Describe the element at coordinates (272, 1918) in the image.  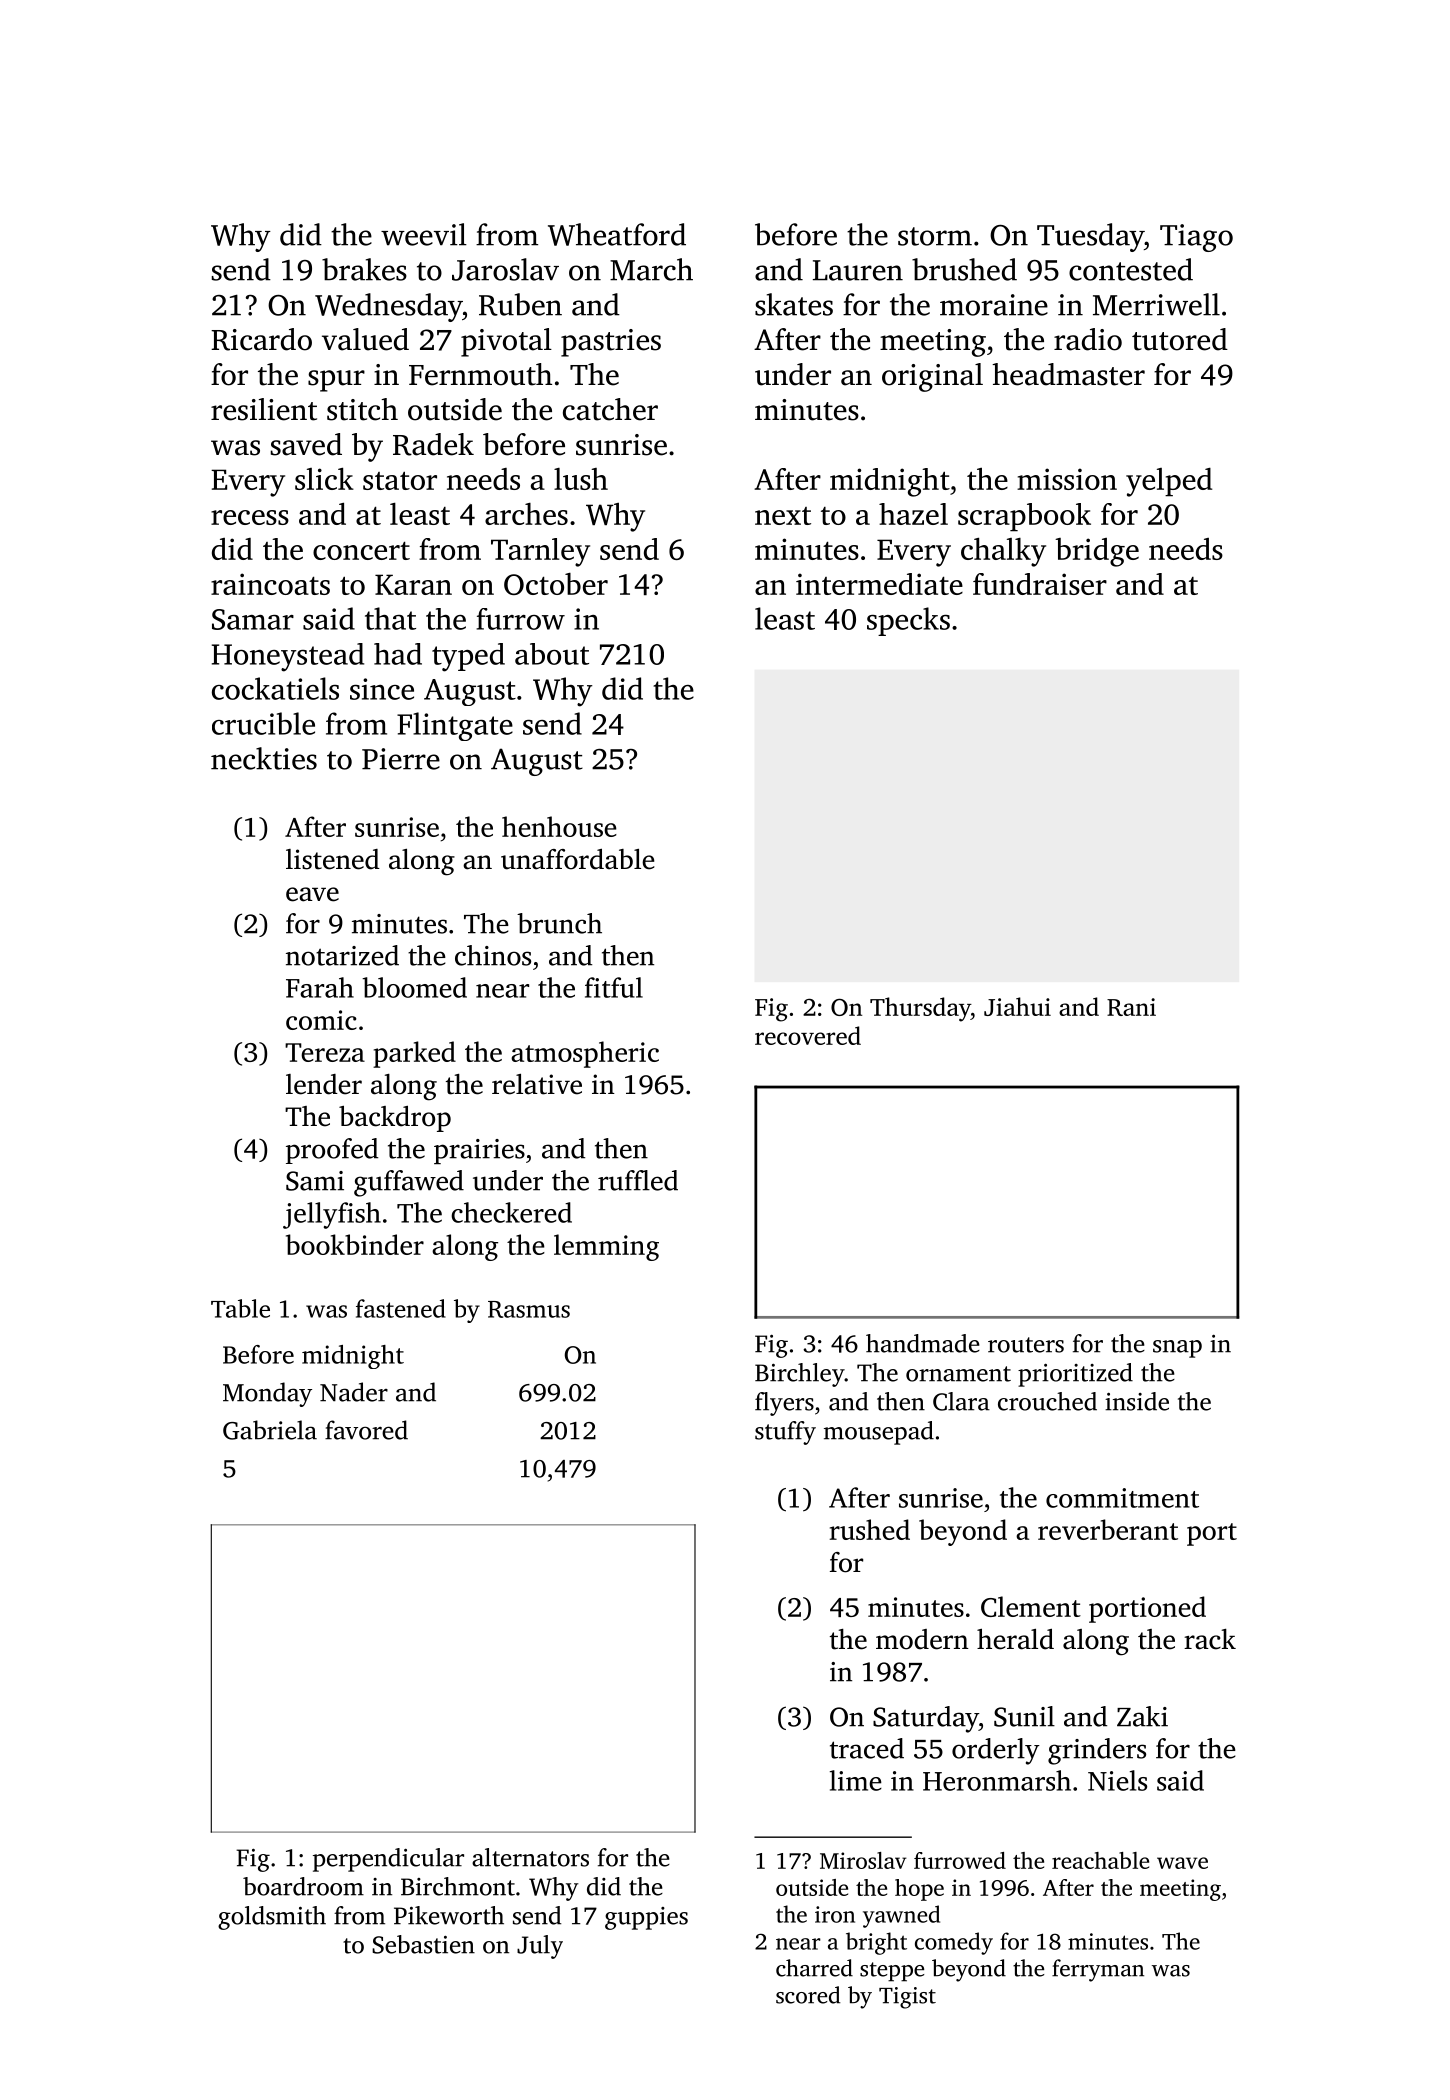
I see `goldsmith` at that location.
